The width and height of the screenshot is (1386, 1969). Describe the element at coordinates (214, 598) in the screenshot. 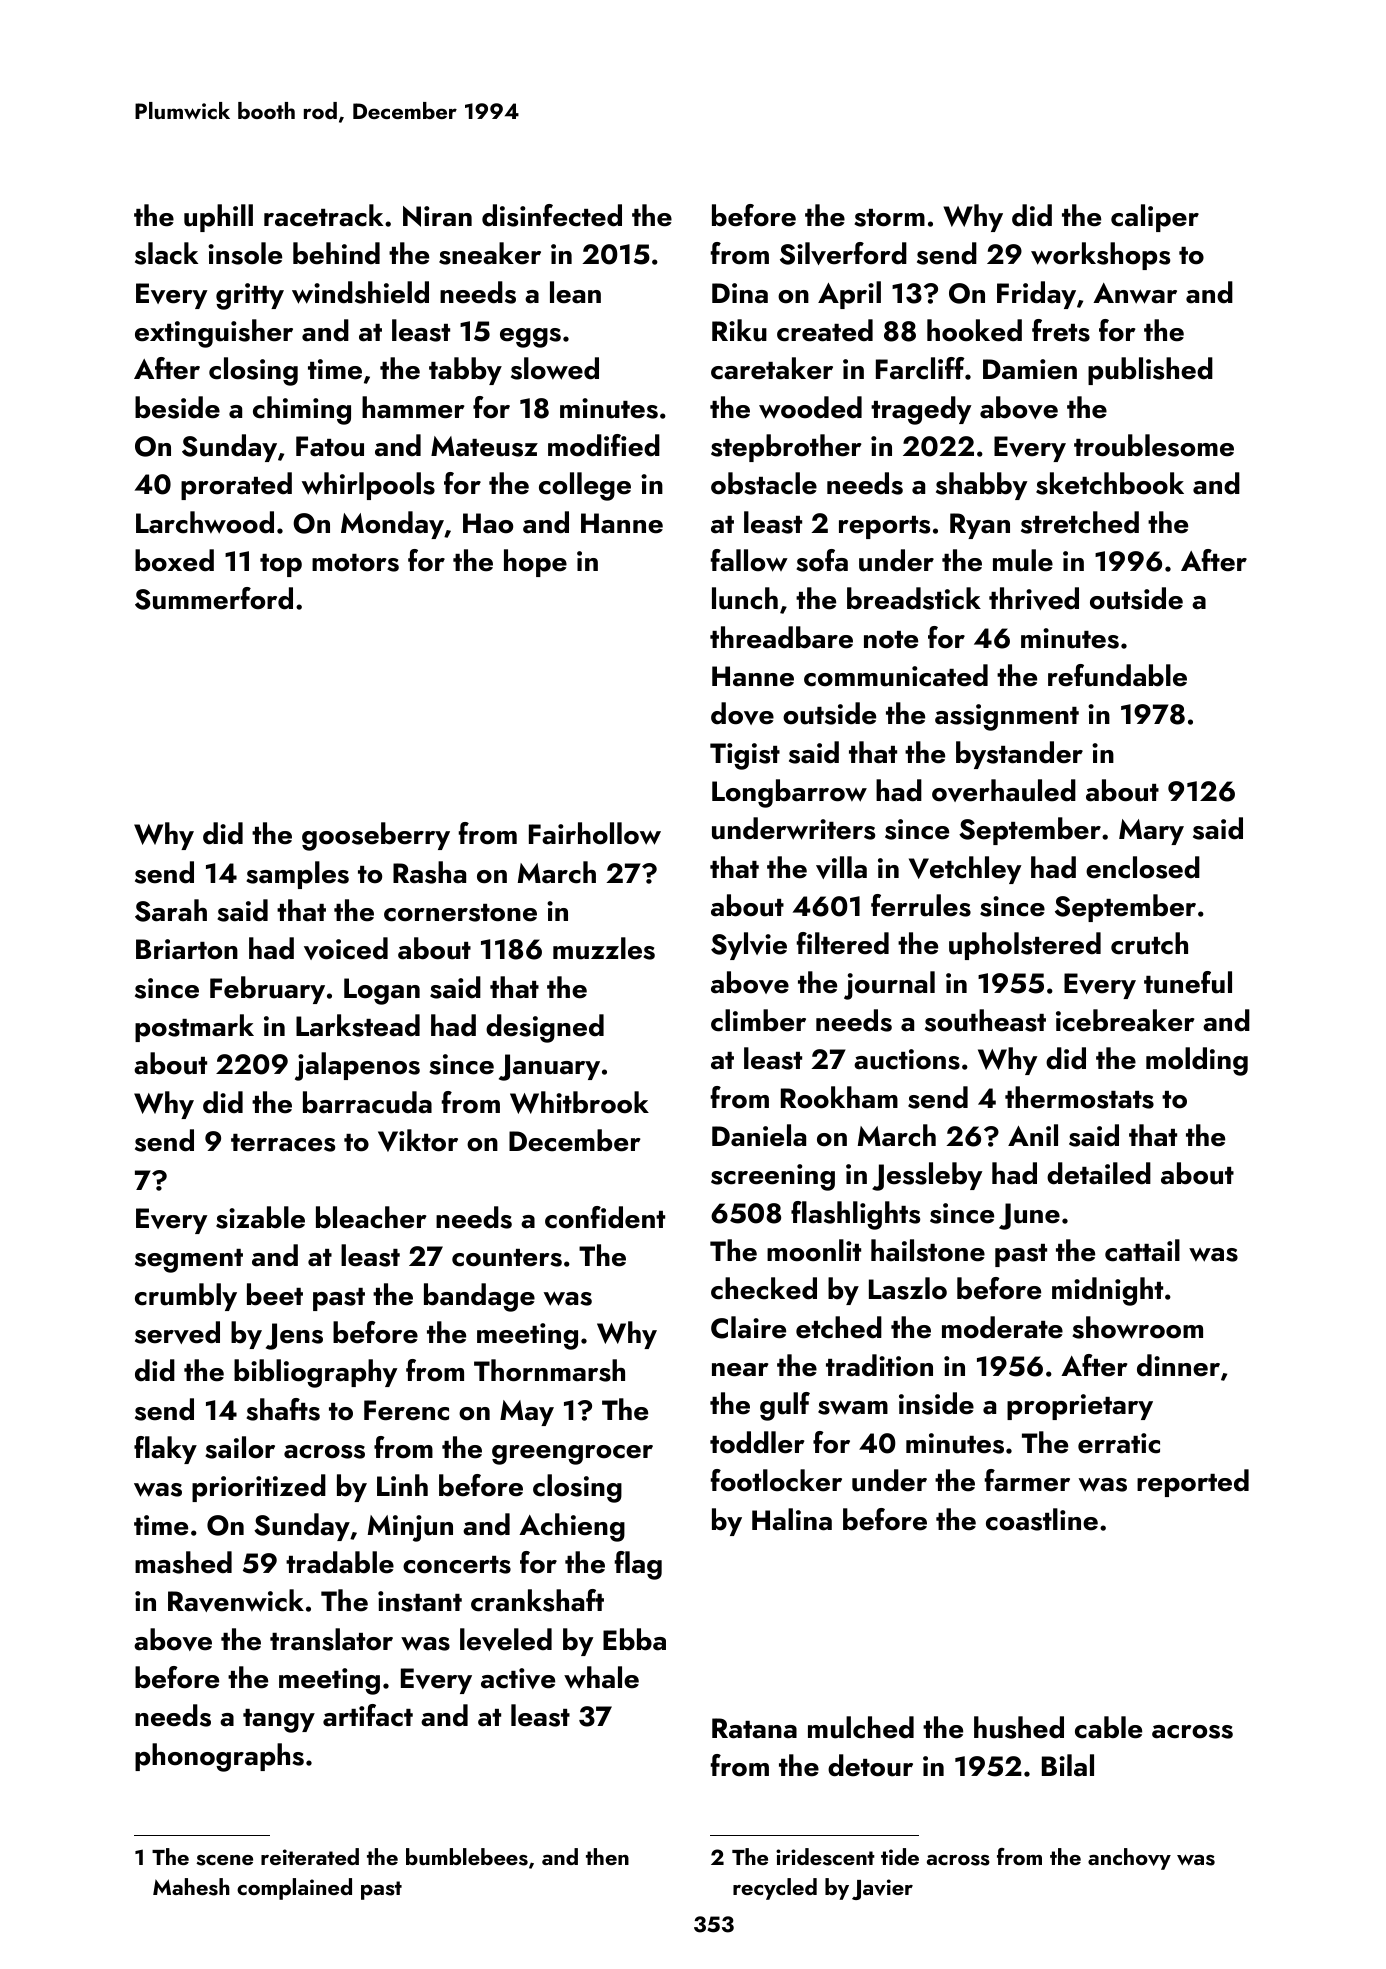

I see `Summerford` at that location.
